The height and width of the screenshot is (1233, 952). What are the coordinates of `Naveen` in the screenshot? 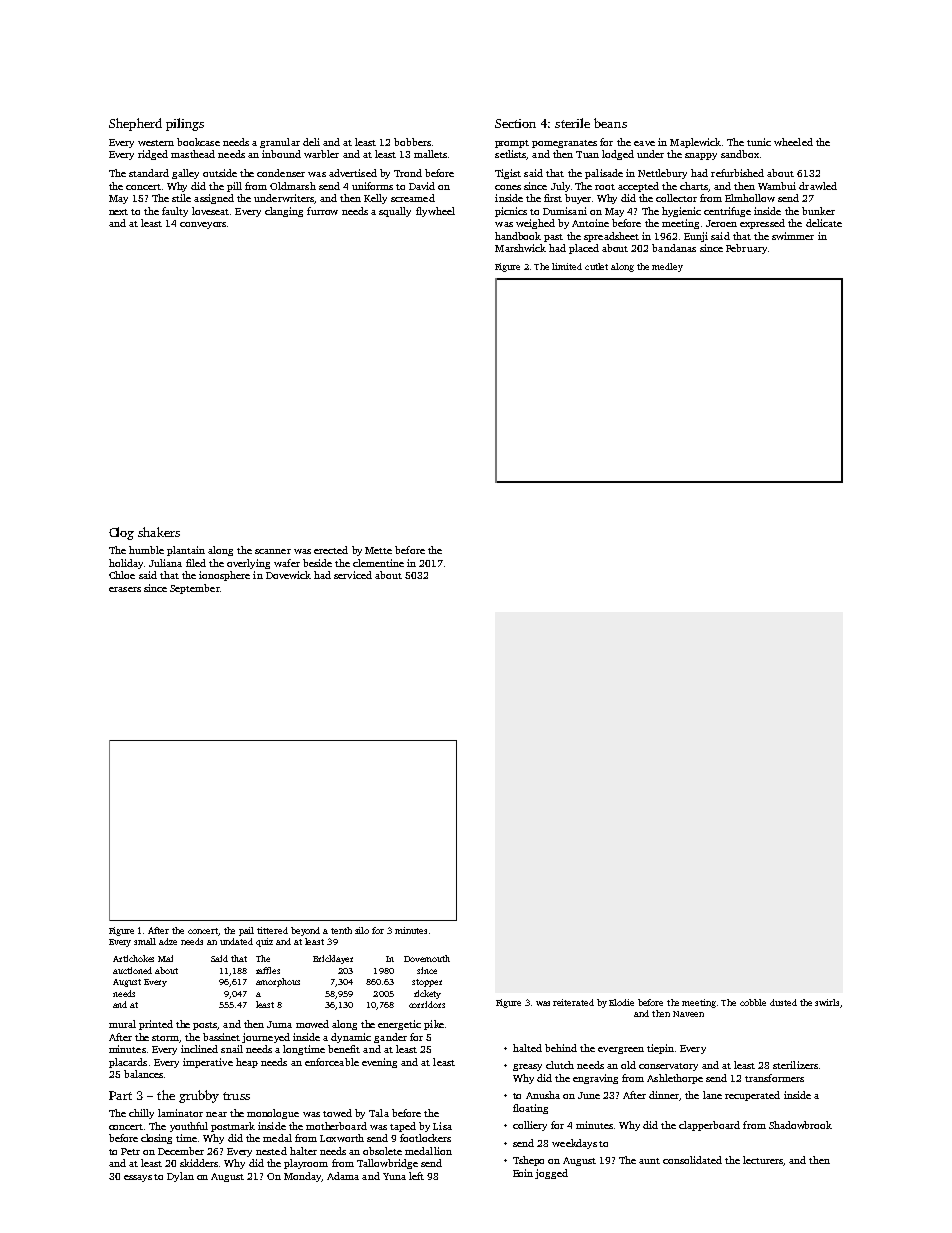 It's located at (688, 1014).
